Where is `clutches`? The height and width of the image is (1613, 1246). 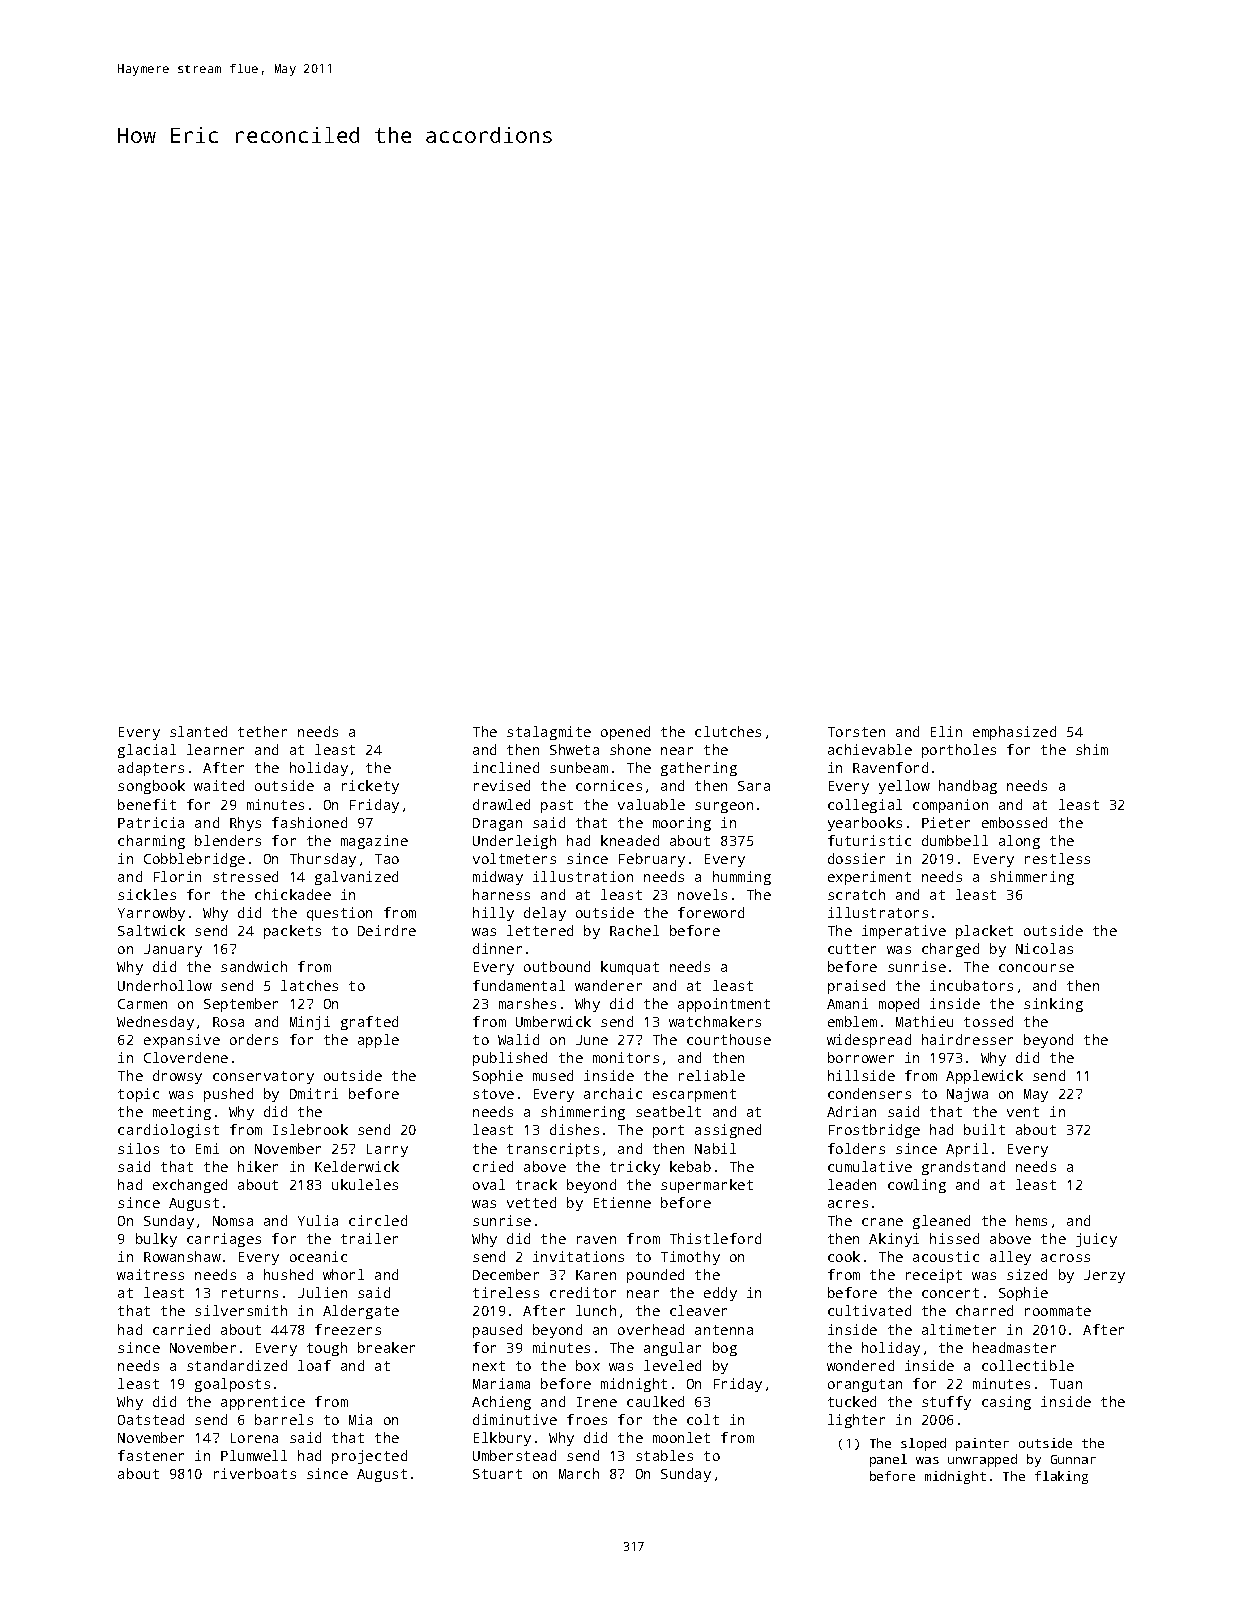 clutches is located at coordinates (728, 731).
